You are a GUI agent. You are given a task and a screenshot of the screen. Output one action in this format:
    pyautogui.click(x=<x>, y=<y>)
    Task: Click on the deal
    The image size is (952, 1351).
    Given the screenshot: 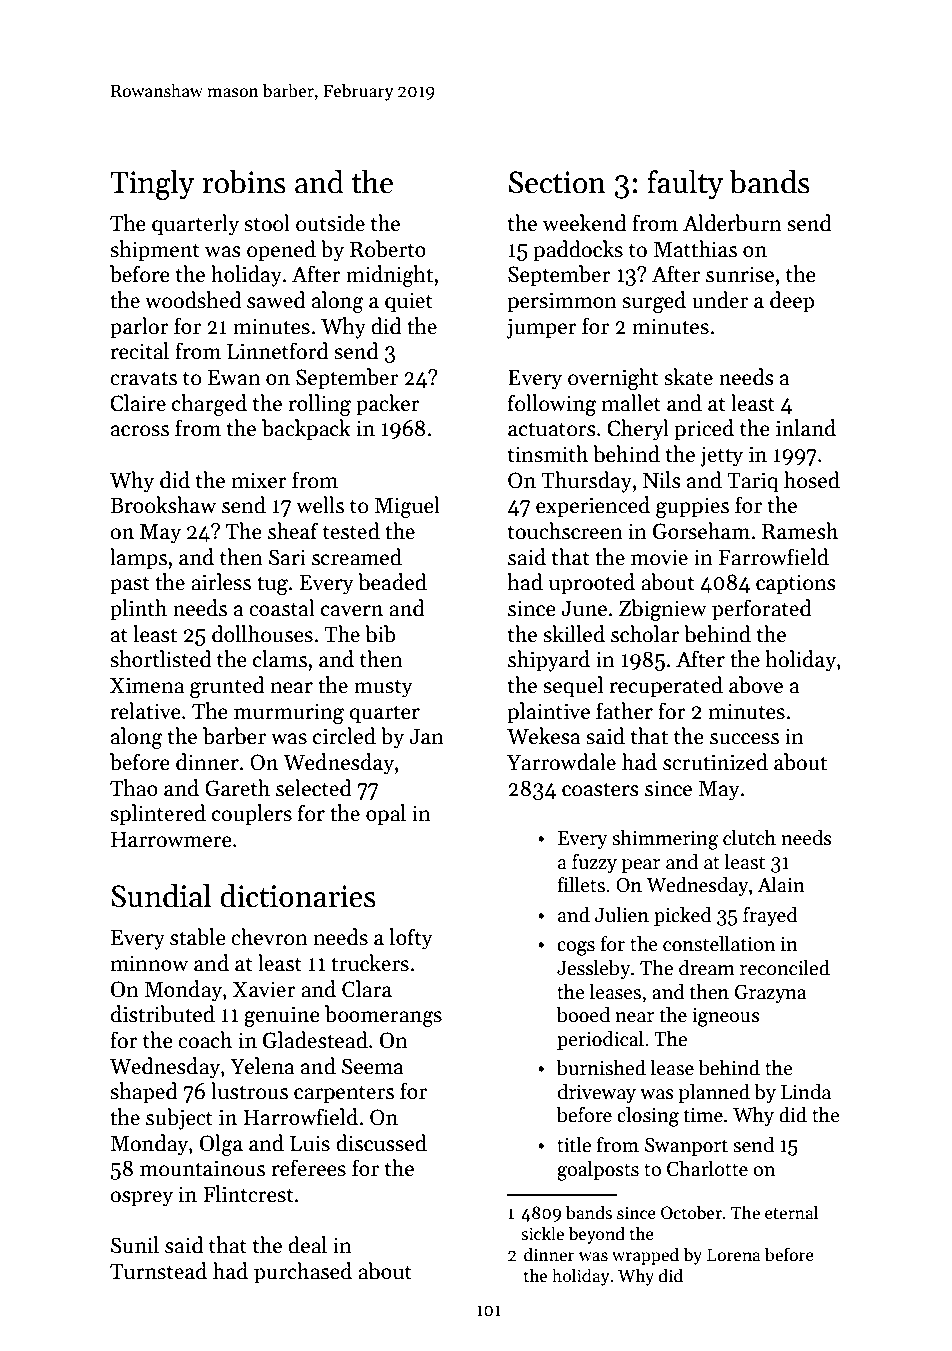 What is the action you would take?
    pyautogui.click(x=307, y=1245)
